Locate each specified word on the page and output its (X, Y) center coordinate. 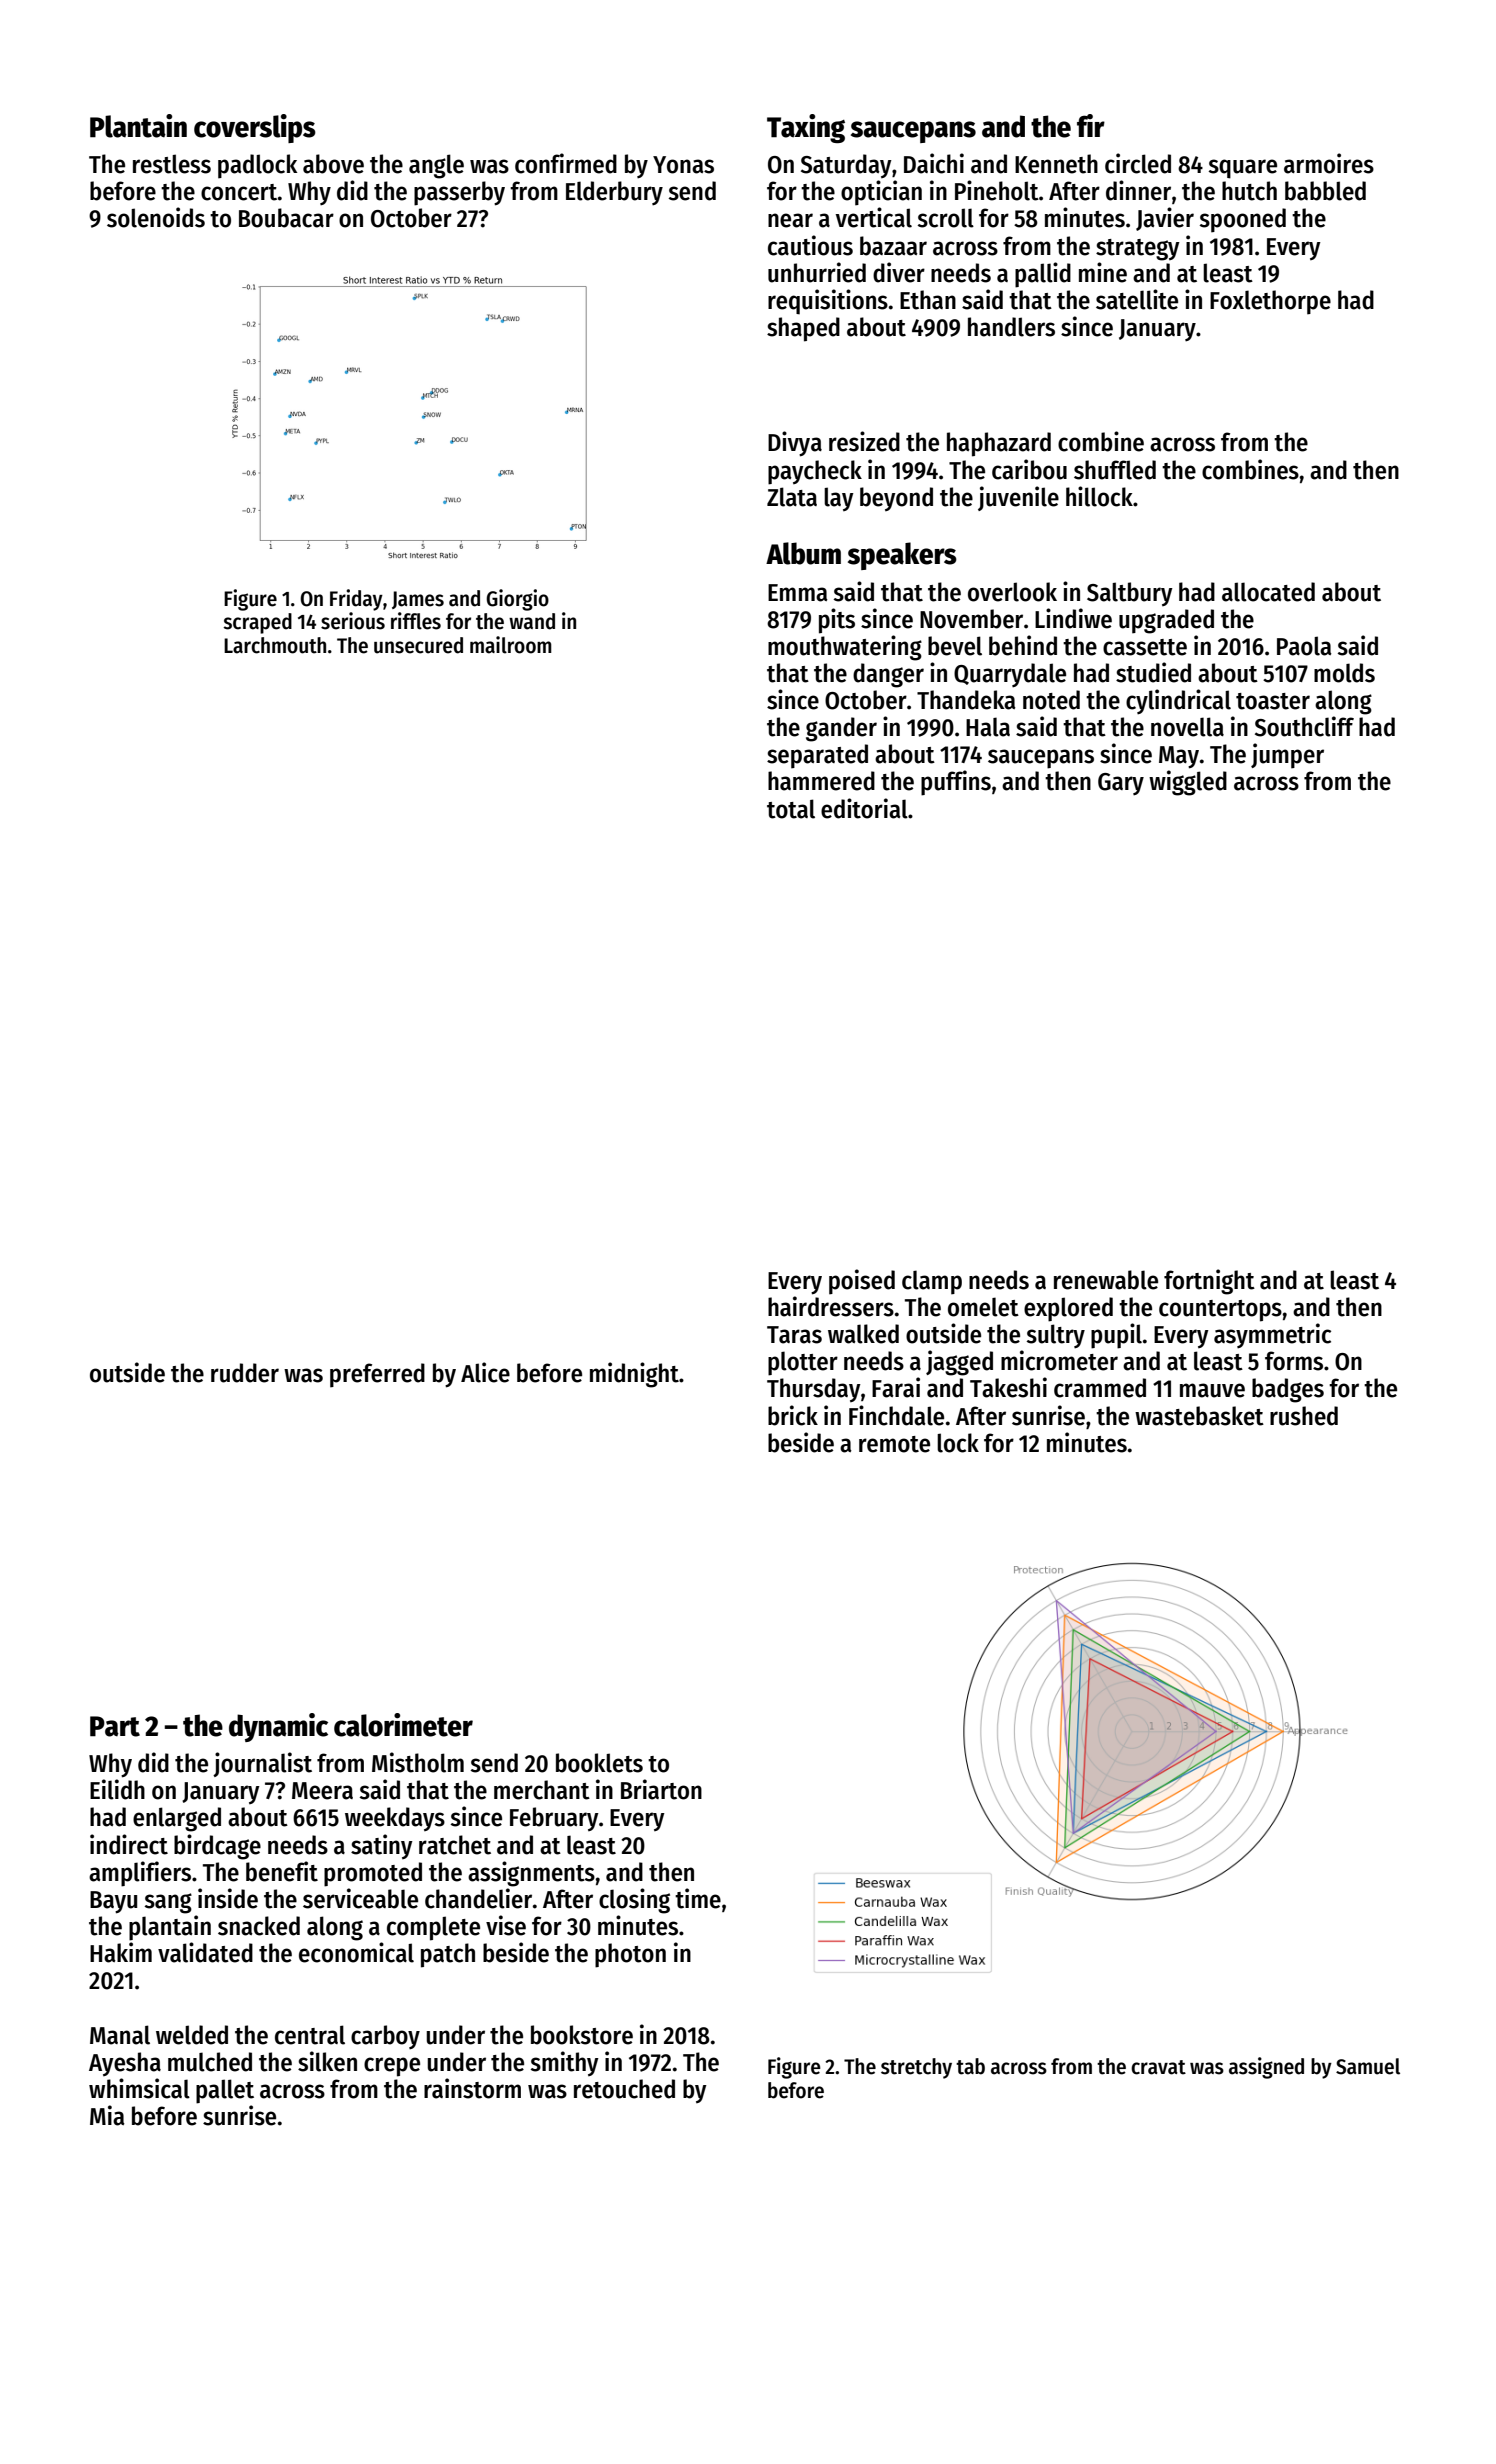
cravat (1158, 2067)
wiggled (1188, 783)
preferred (377, 1375)
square (1243, 169)
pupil (1116, 1336)
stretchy (916, 2068)
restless (172, 164)
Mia (107, 2115)
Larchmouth (275, 645)
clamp (932, 1282)
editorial (864, 808)
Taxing (806, 128)
